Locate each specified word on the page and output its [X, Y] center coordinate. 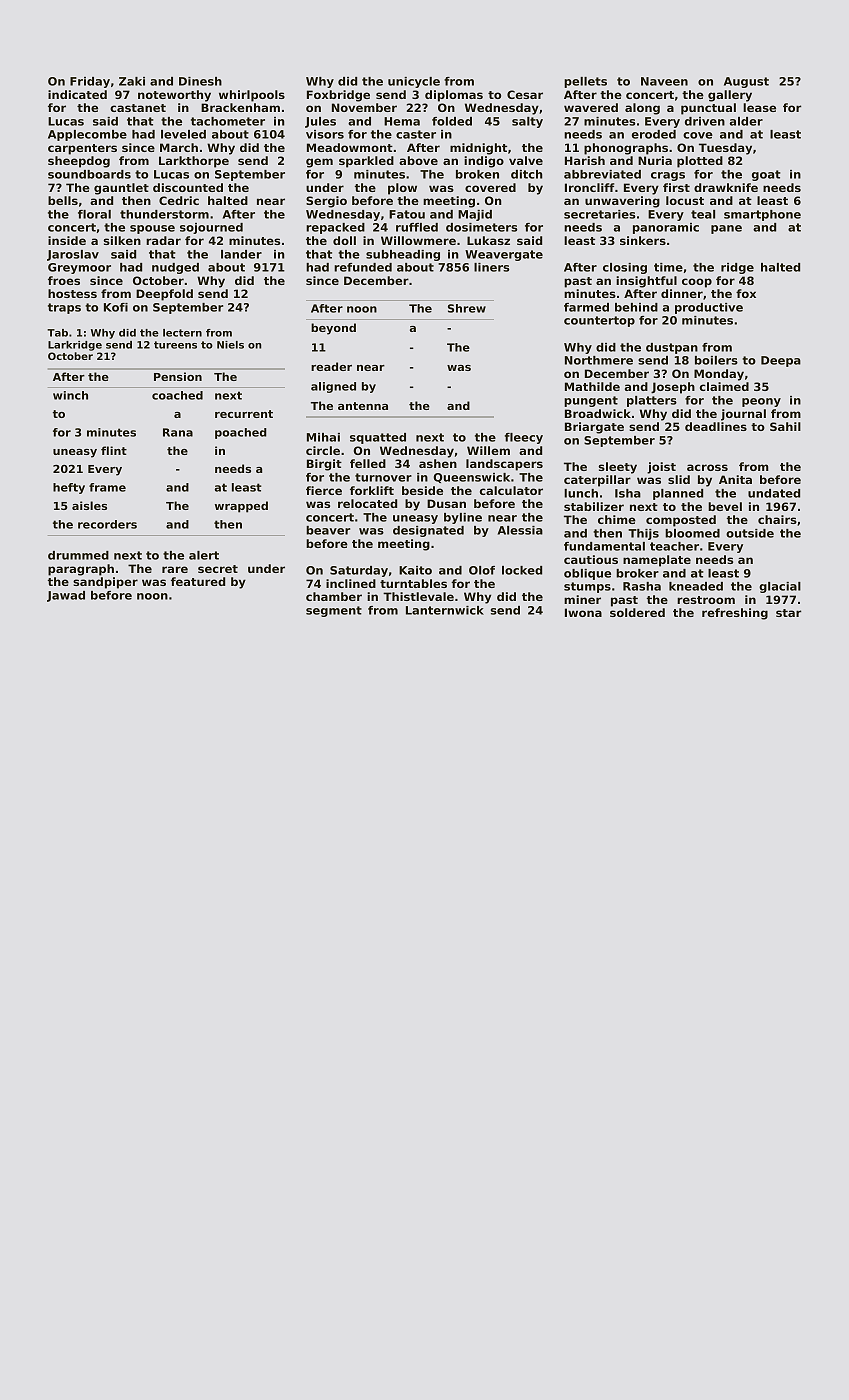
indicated [77, 94]
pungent [591, 401]
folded [452, 121]
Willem [488, 450]
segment [334, 611]
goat [766, 175]
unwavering [622, 202]
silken [122, 240]
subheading [403, 255]
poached [241, 433]
